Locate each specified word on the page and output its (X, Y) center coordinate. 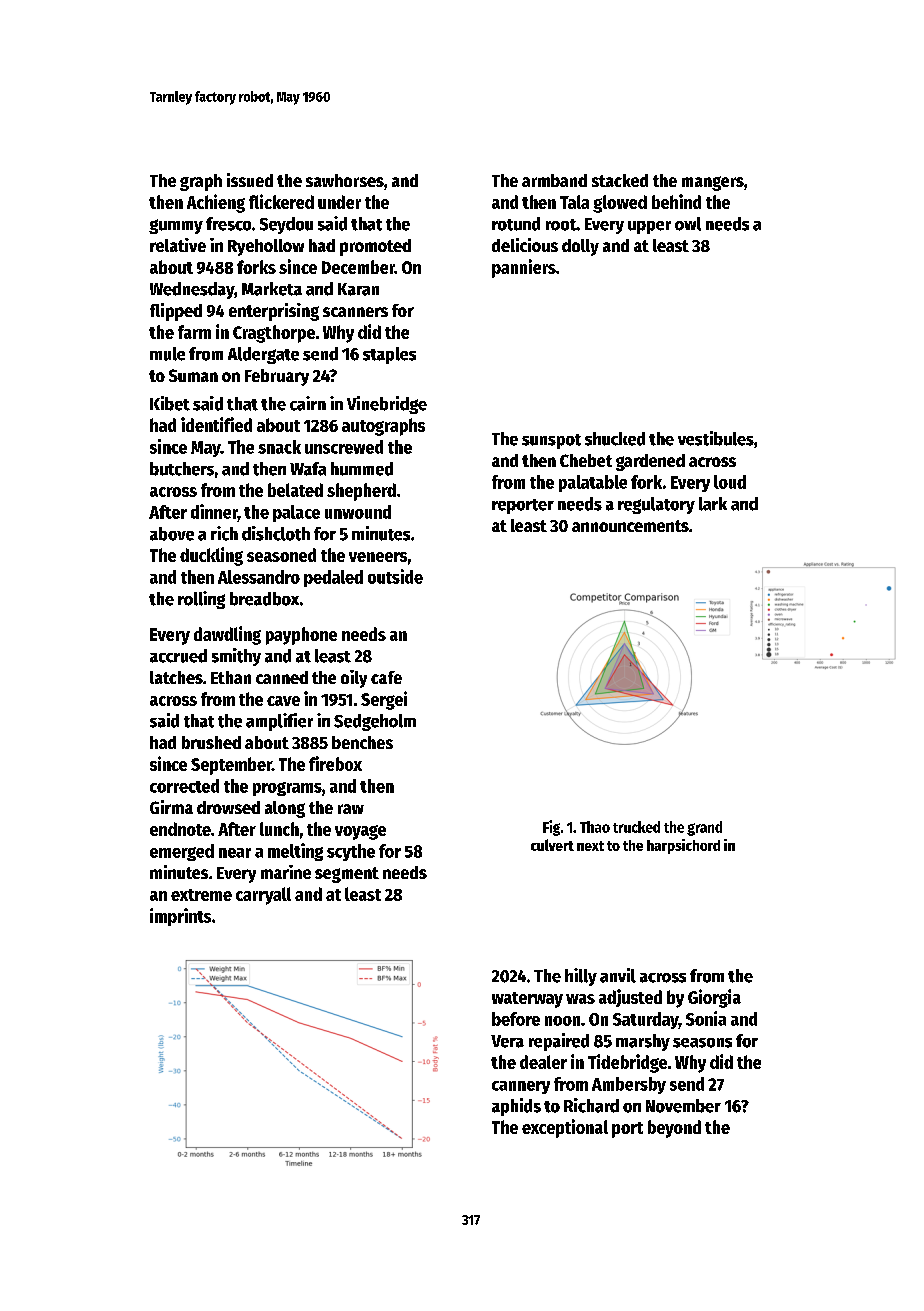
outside (395, 576)
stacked (620, 180)
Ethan (231, 677)
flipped (176, 312)
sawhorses (345, 180)
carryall (263, 896)
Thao (595, 827)
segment (347, 875)
